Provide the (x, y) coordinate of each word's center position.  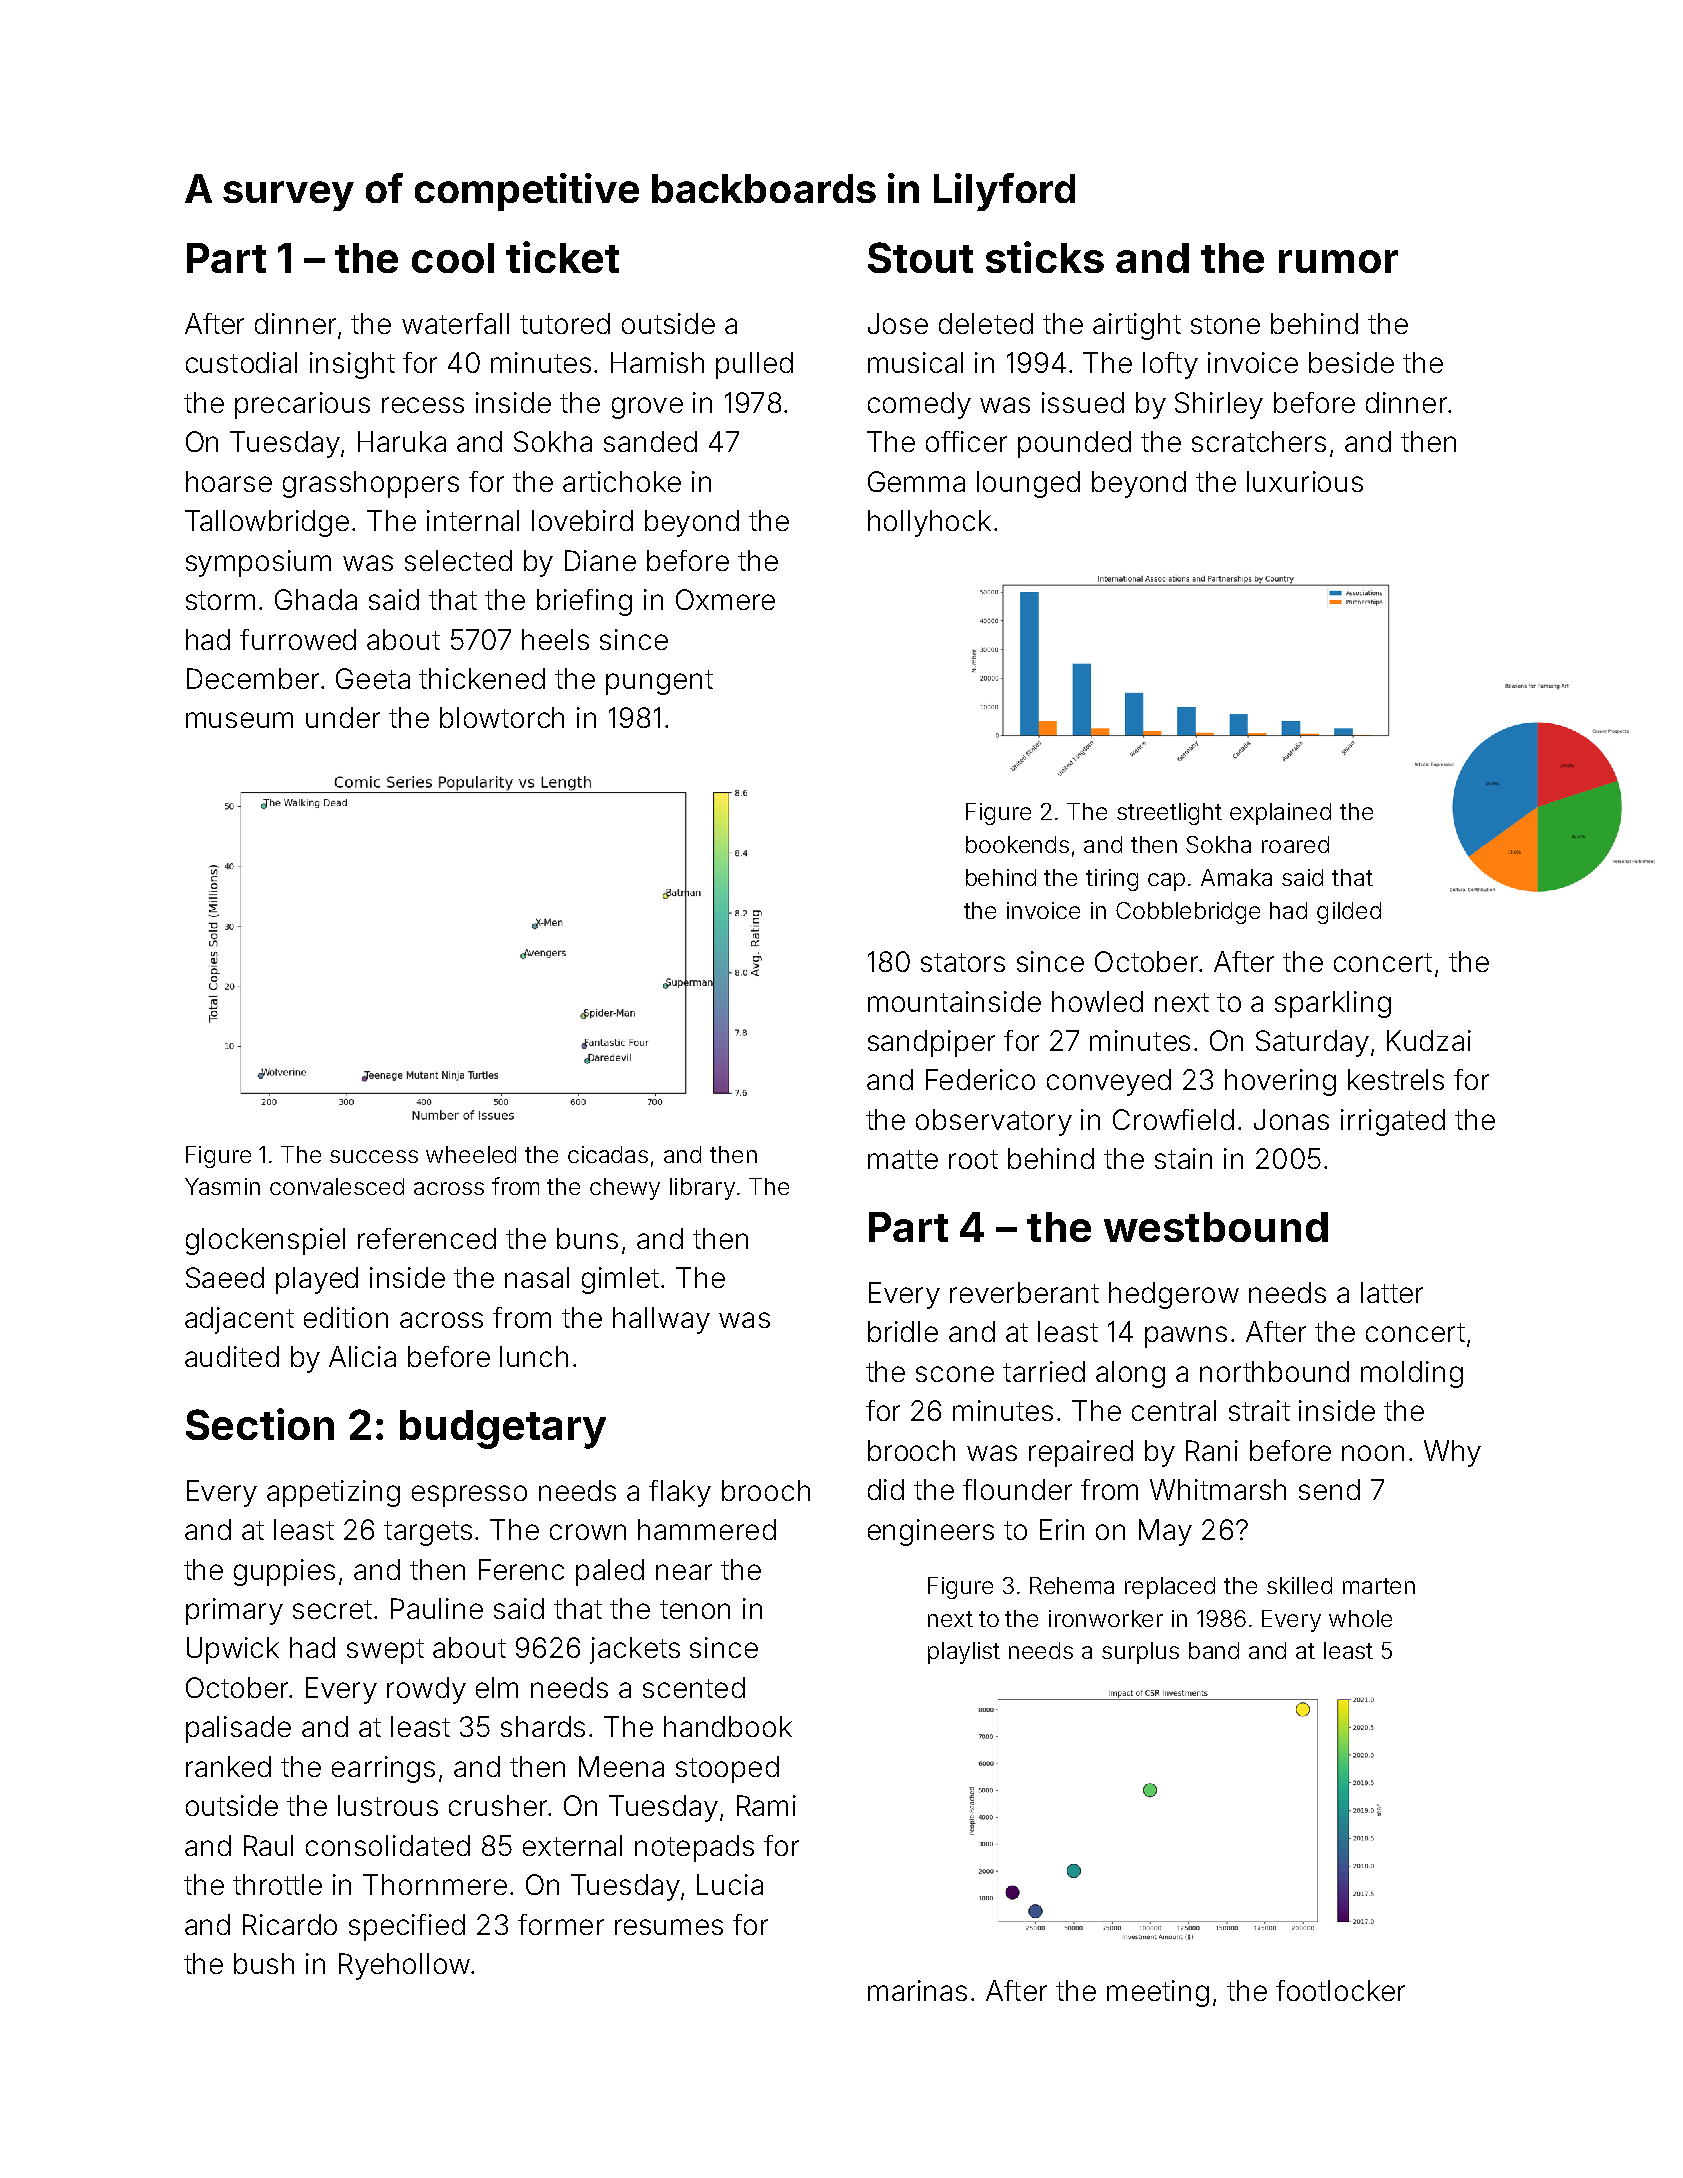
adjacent (239, 1320)
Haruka (402, 441)
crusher (498, 1805)
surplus (1140, 1653)
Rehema (1072, 1585)
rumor (1338, 261)
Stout (920, 257)
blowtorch (502, 717)
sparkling (1333, 1004)
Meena (621, 1766)
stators (963, 962)
